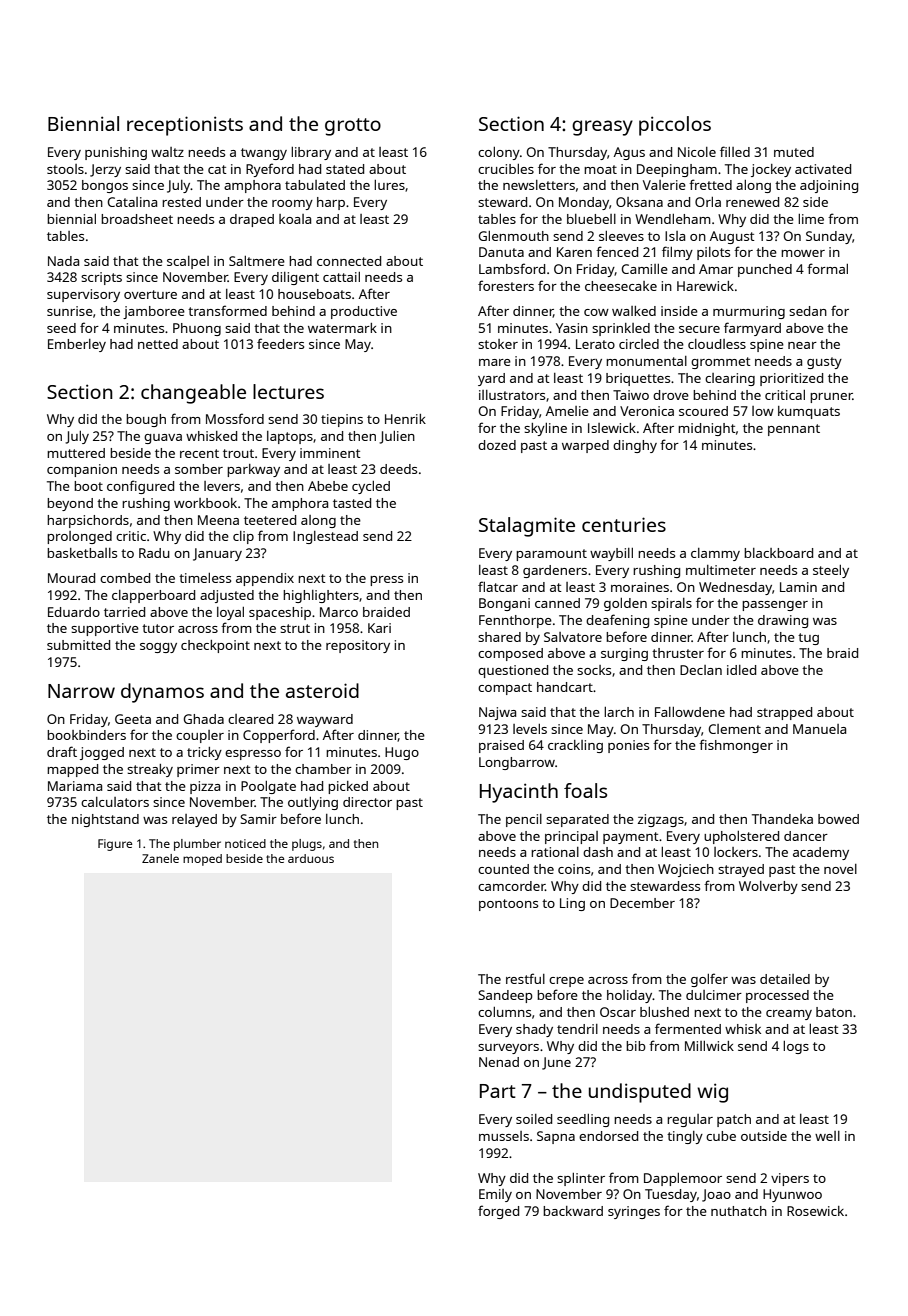  Describe the element at coordinates (342, 420) in the image. I see `tiepins` at that location.
